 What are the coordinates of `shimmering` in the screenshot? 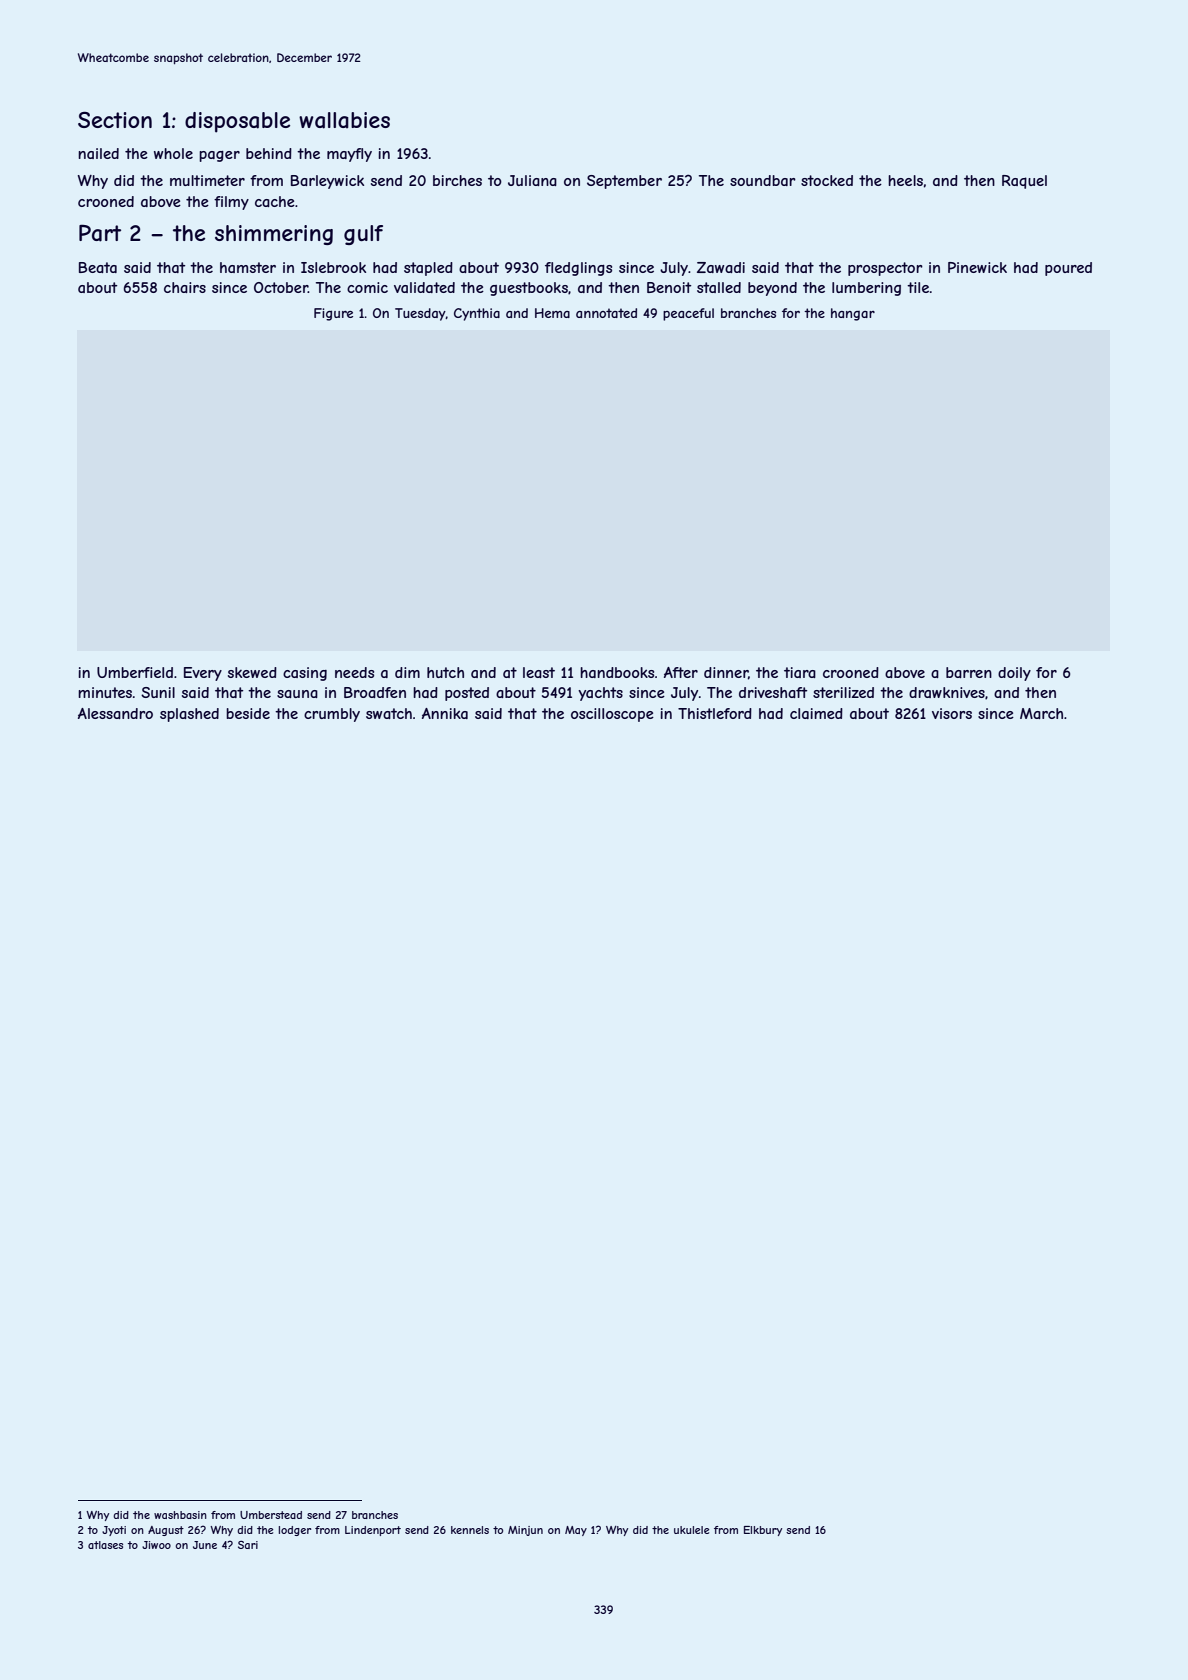 It's located at (274, 235).
